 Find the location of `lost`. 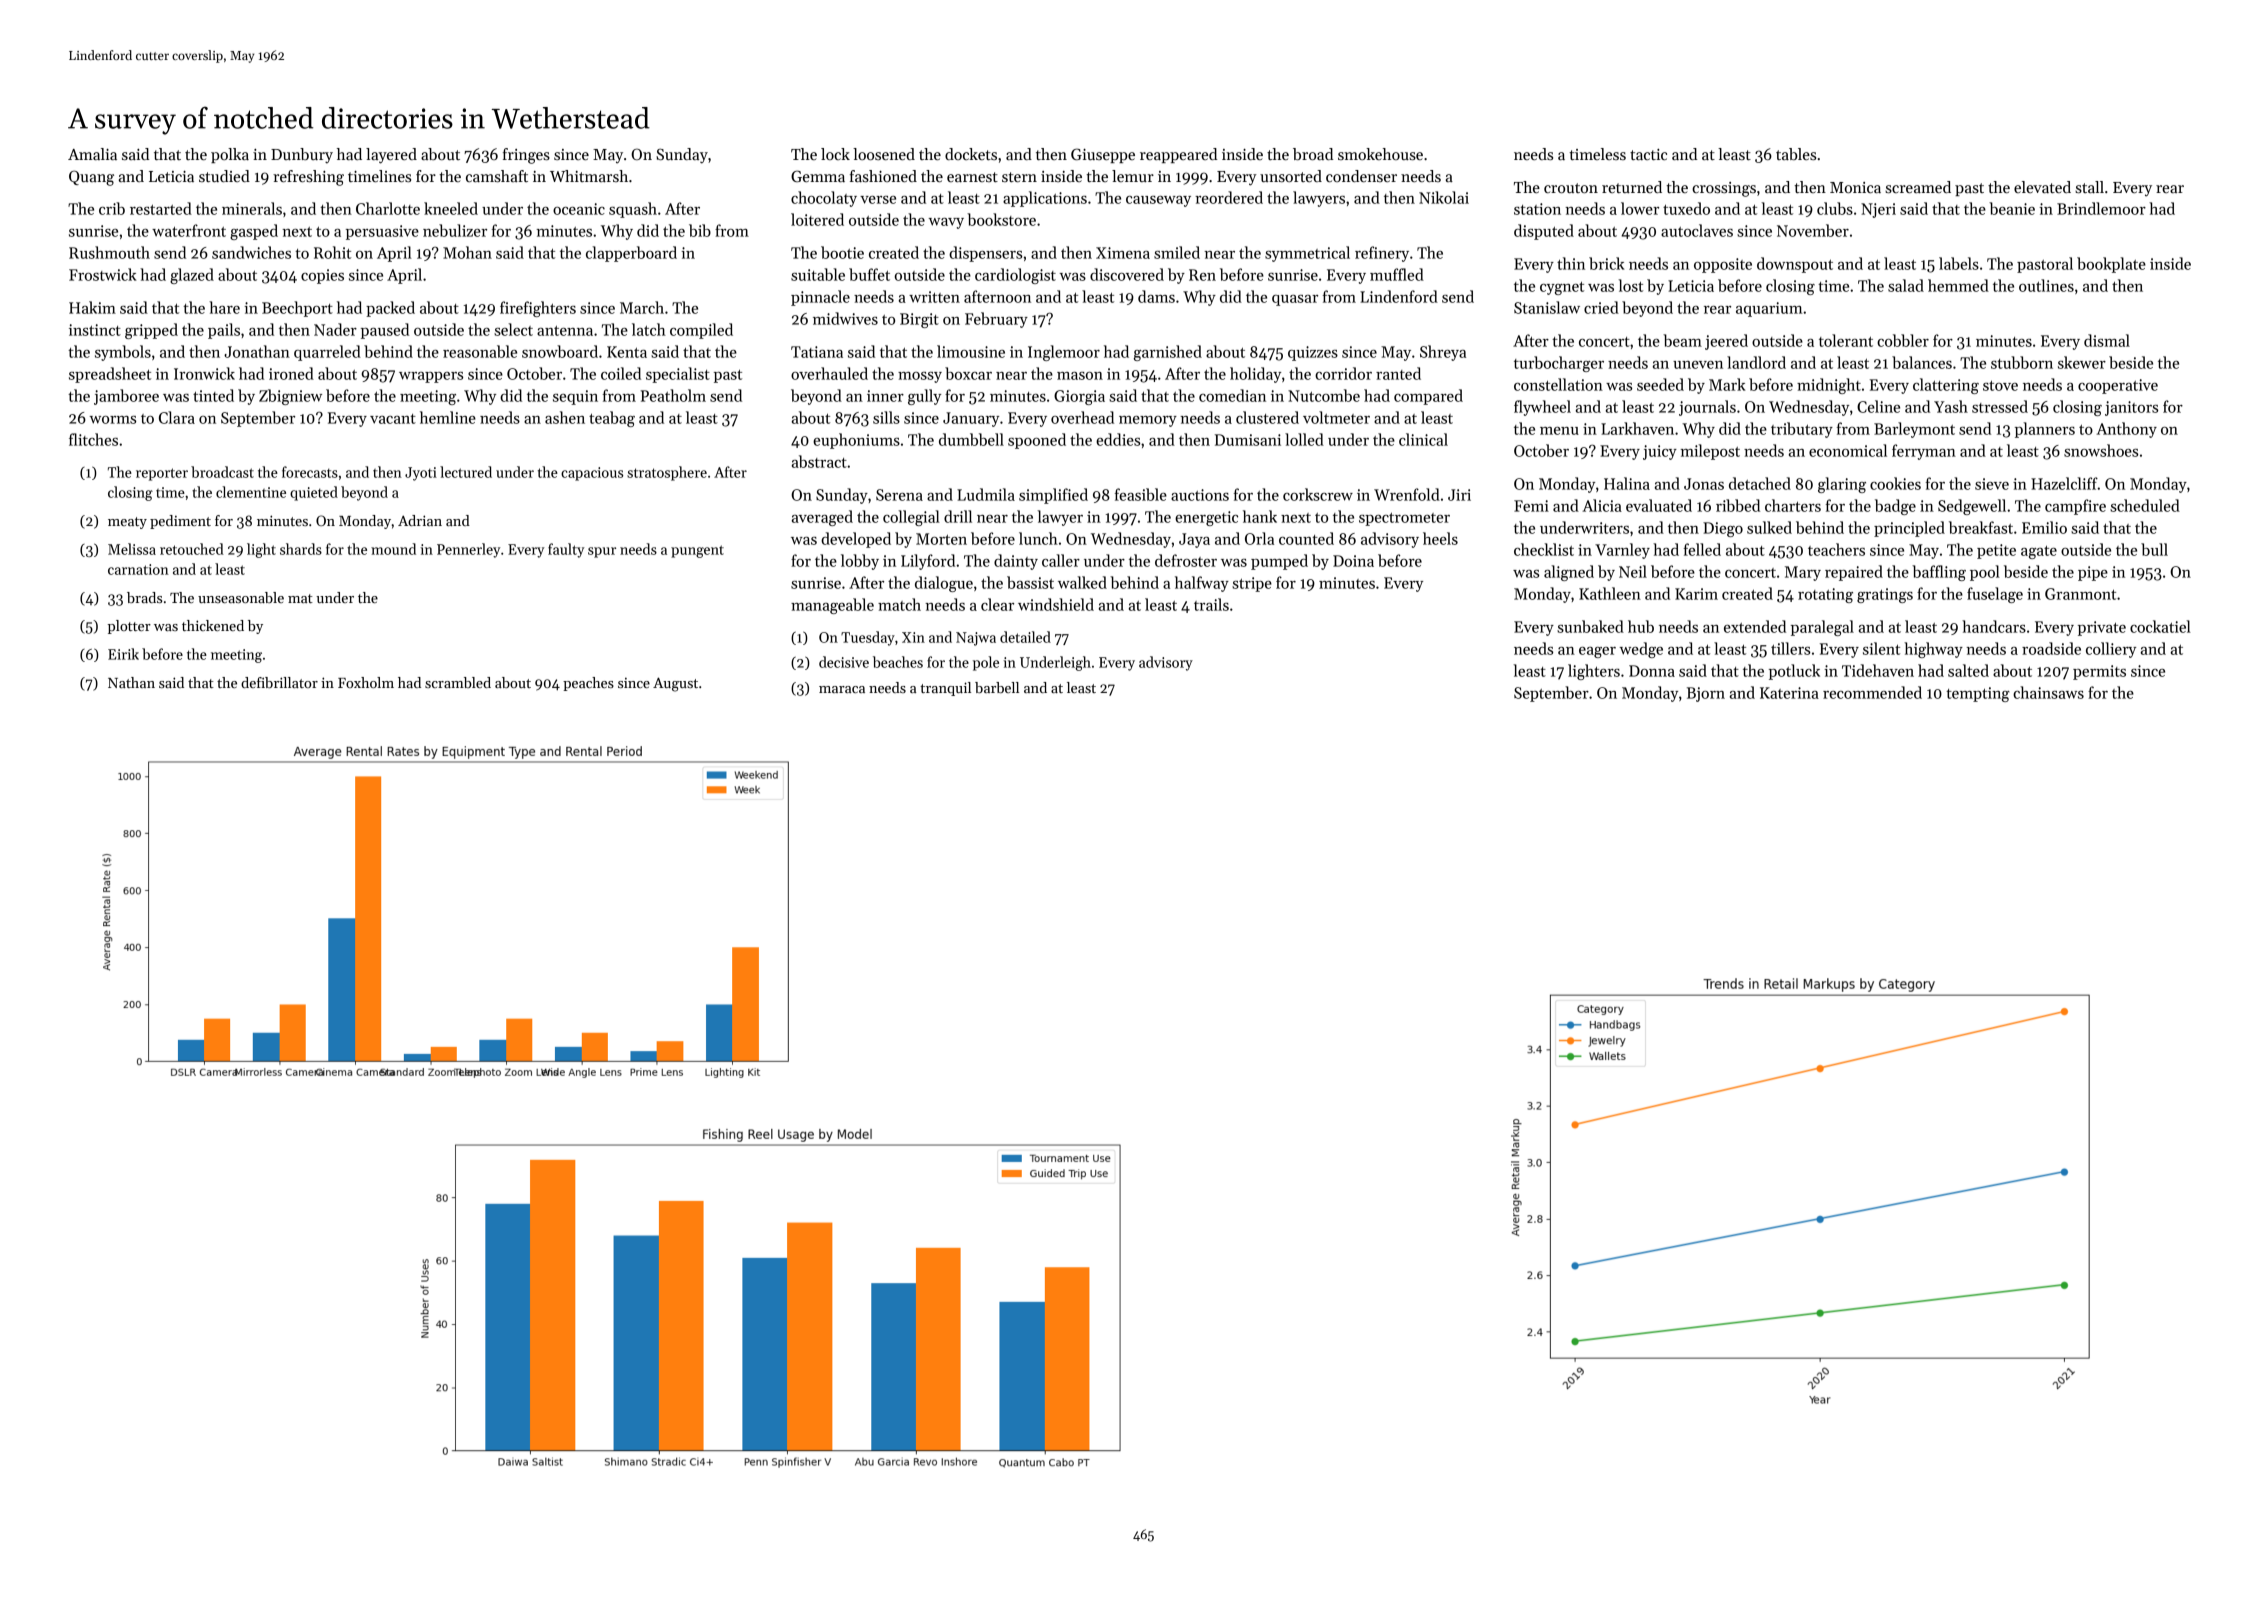

lost is located at coordinates (1631, 285).
